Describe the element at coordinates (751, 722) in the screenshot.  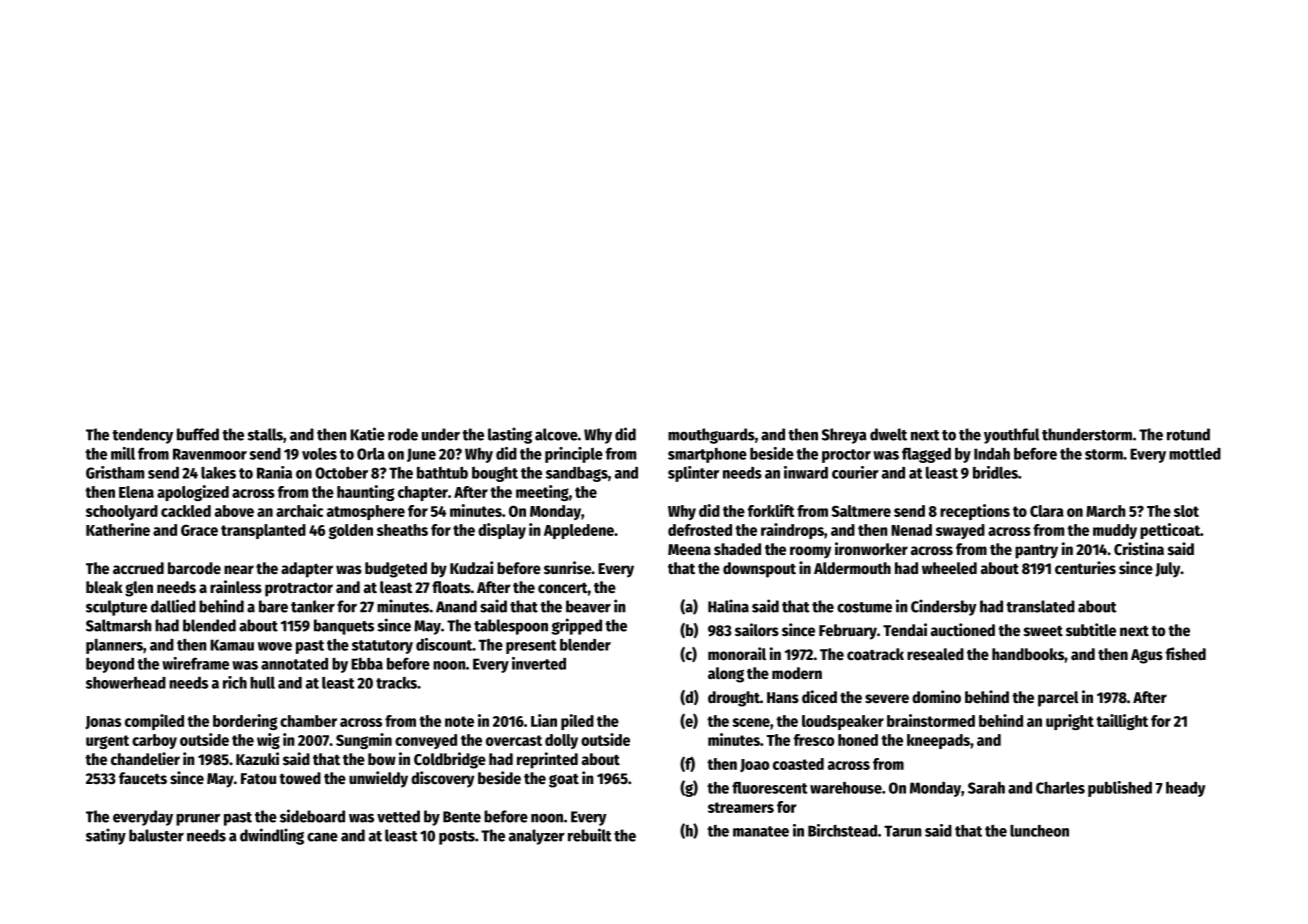
I see `scene` at that location.
